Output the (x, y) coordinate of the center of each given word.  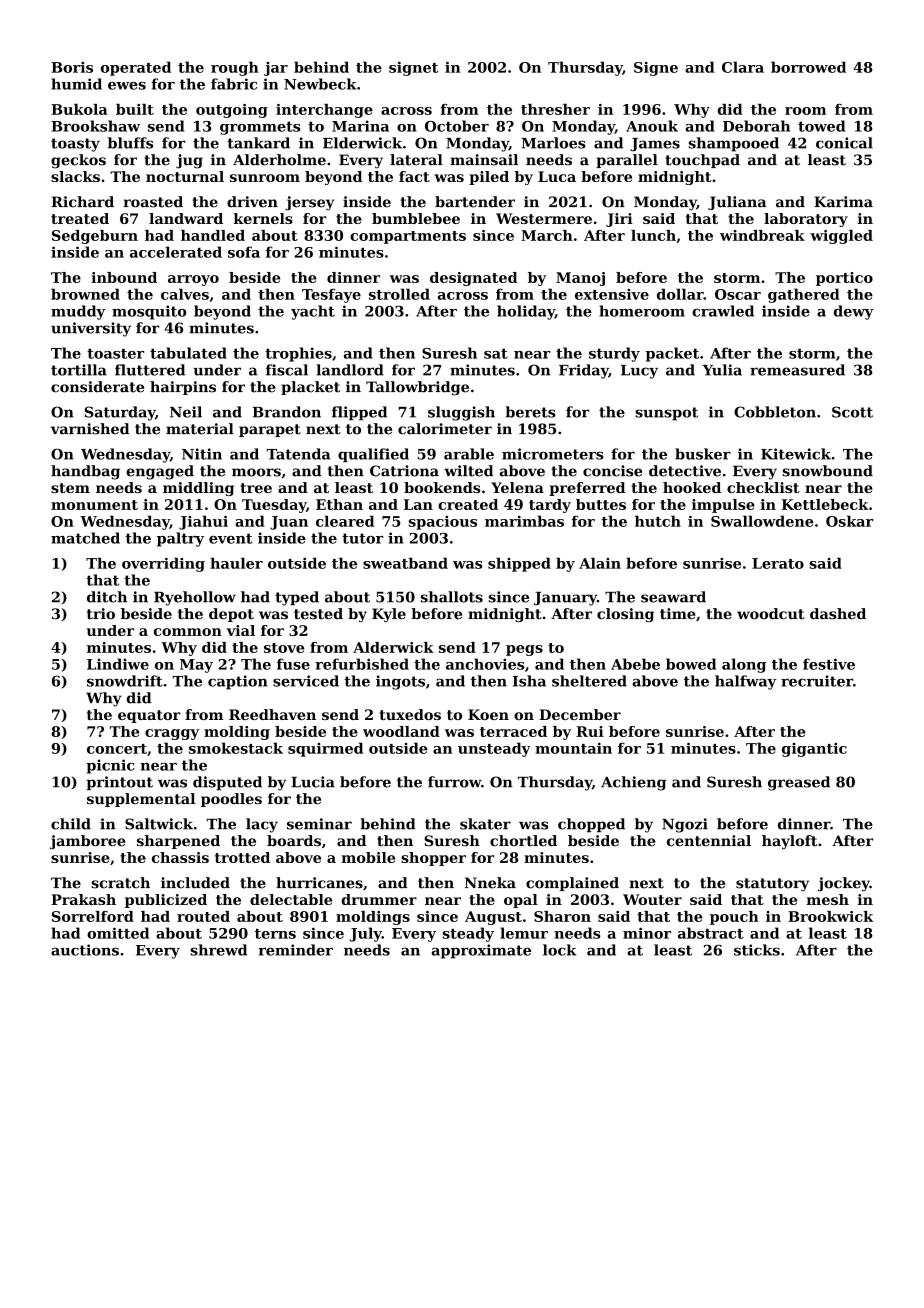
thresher (555, 109)
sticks (757, 950)
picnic (110, 766)
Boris (72, 67)
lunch (653, 235)
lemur (524, 933)
